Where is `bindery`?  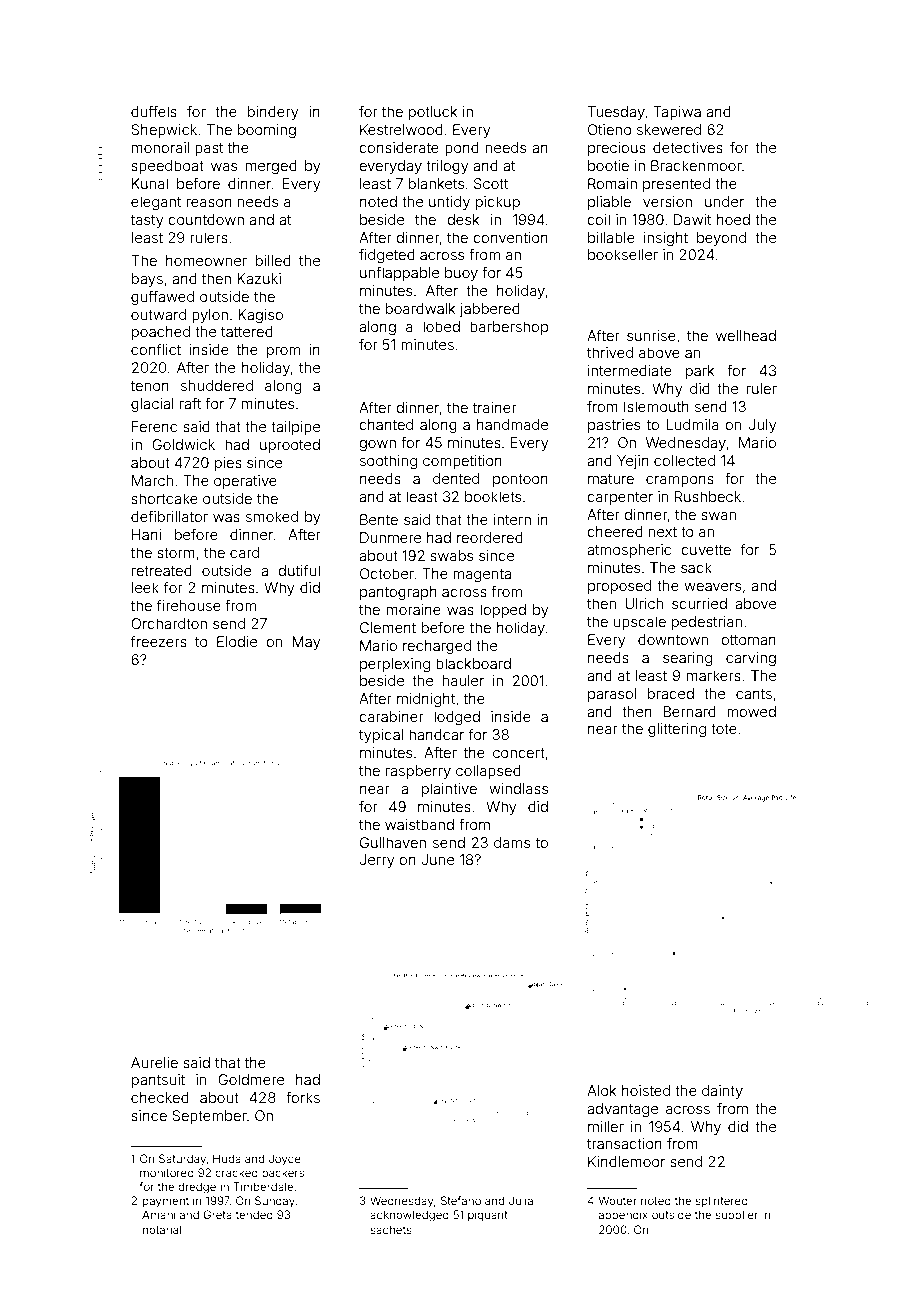
bindery is located at coordinates (273, 113).
